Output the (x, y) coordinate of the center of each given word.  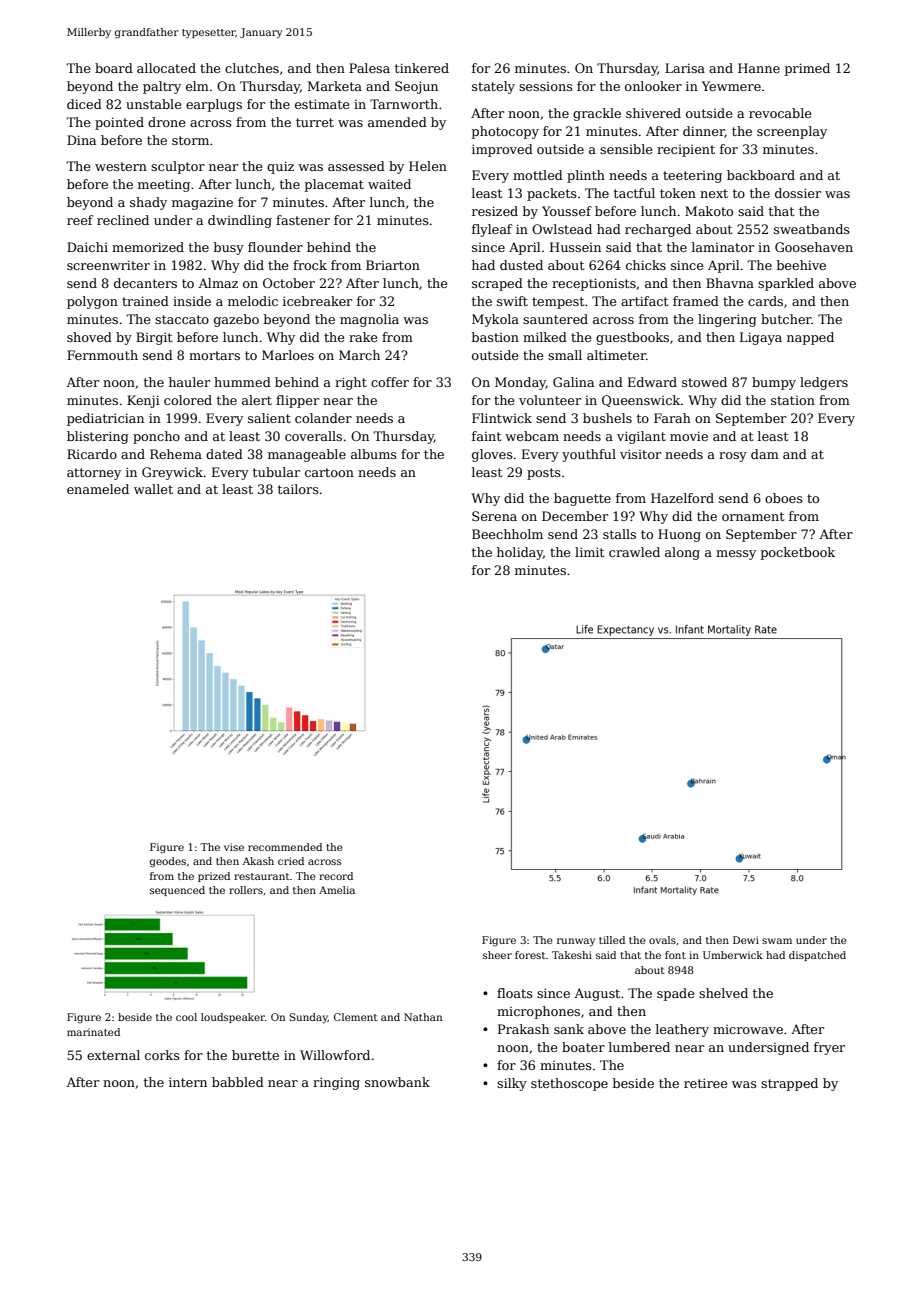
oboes (784, 498)
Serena (494, 516)
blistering (98, 437)
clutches (252, 68)
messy (736, 555)
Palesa (369, 68)
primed (807, 69)
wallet (153, 489)
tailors (298, 489)
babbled (238, 1082)
